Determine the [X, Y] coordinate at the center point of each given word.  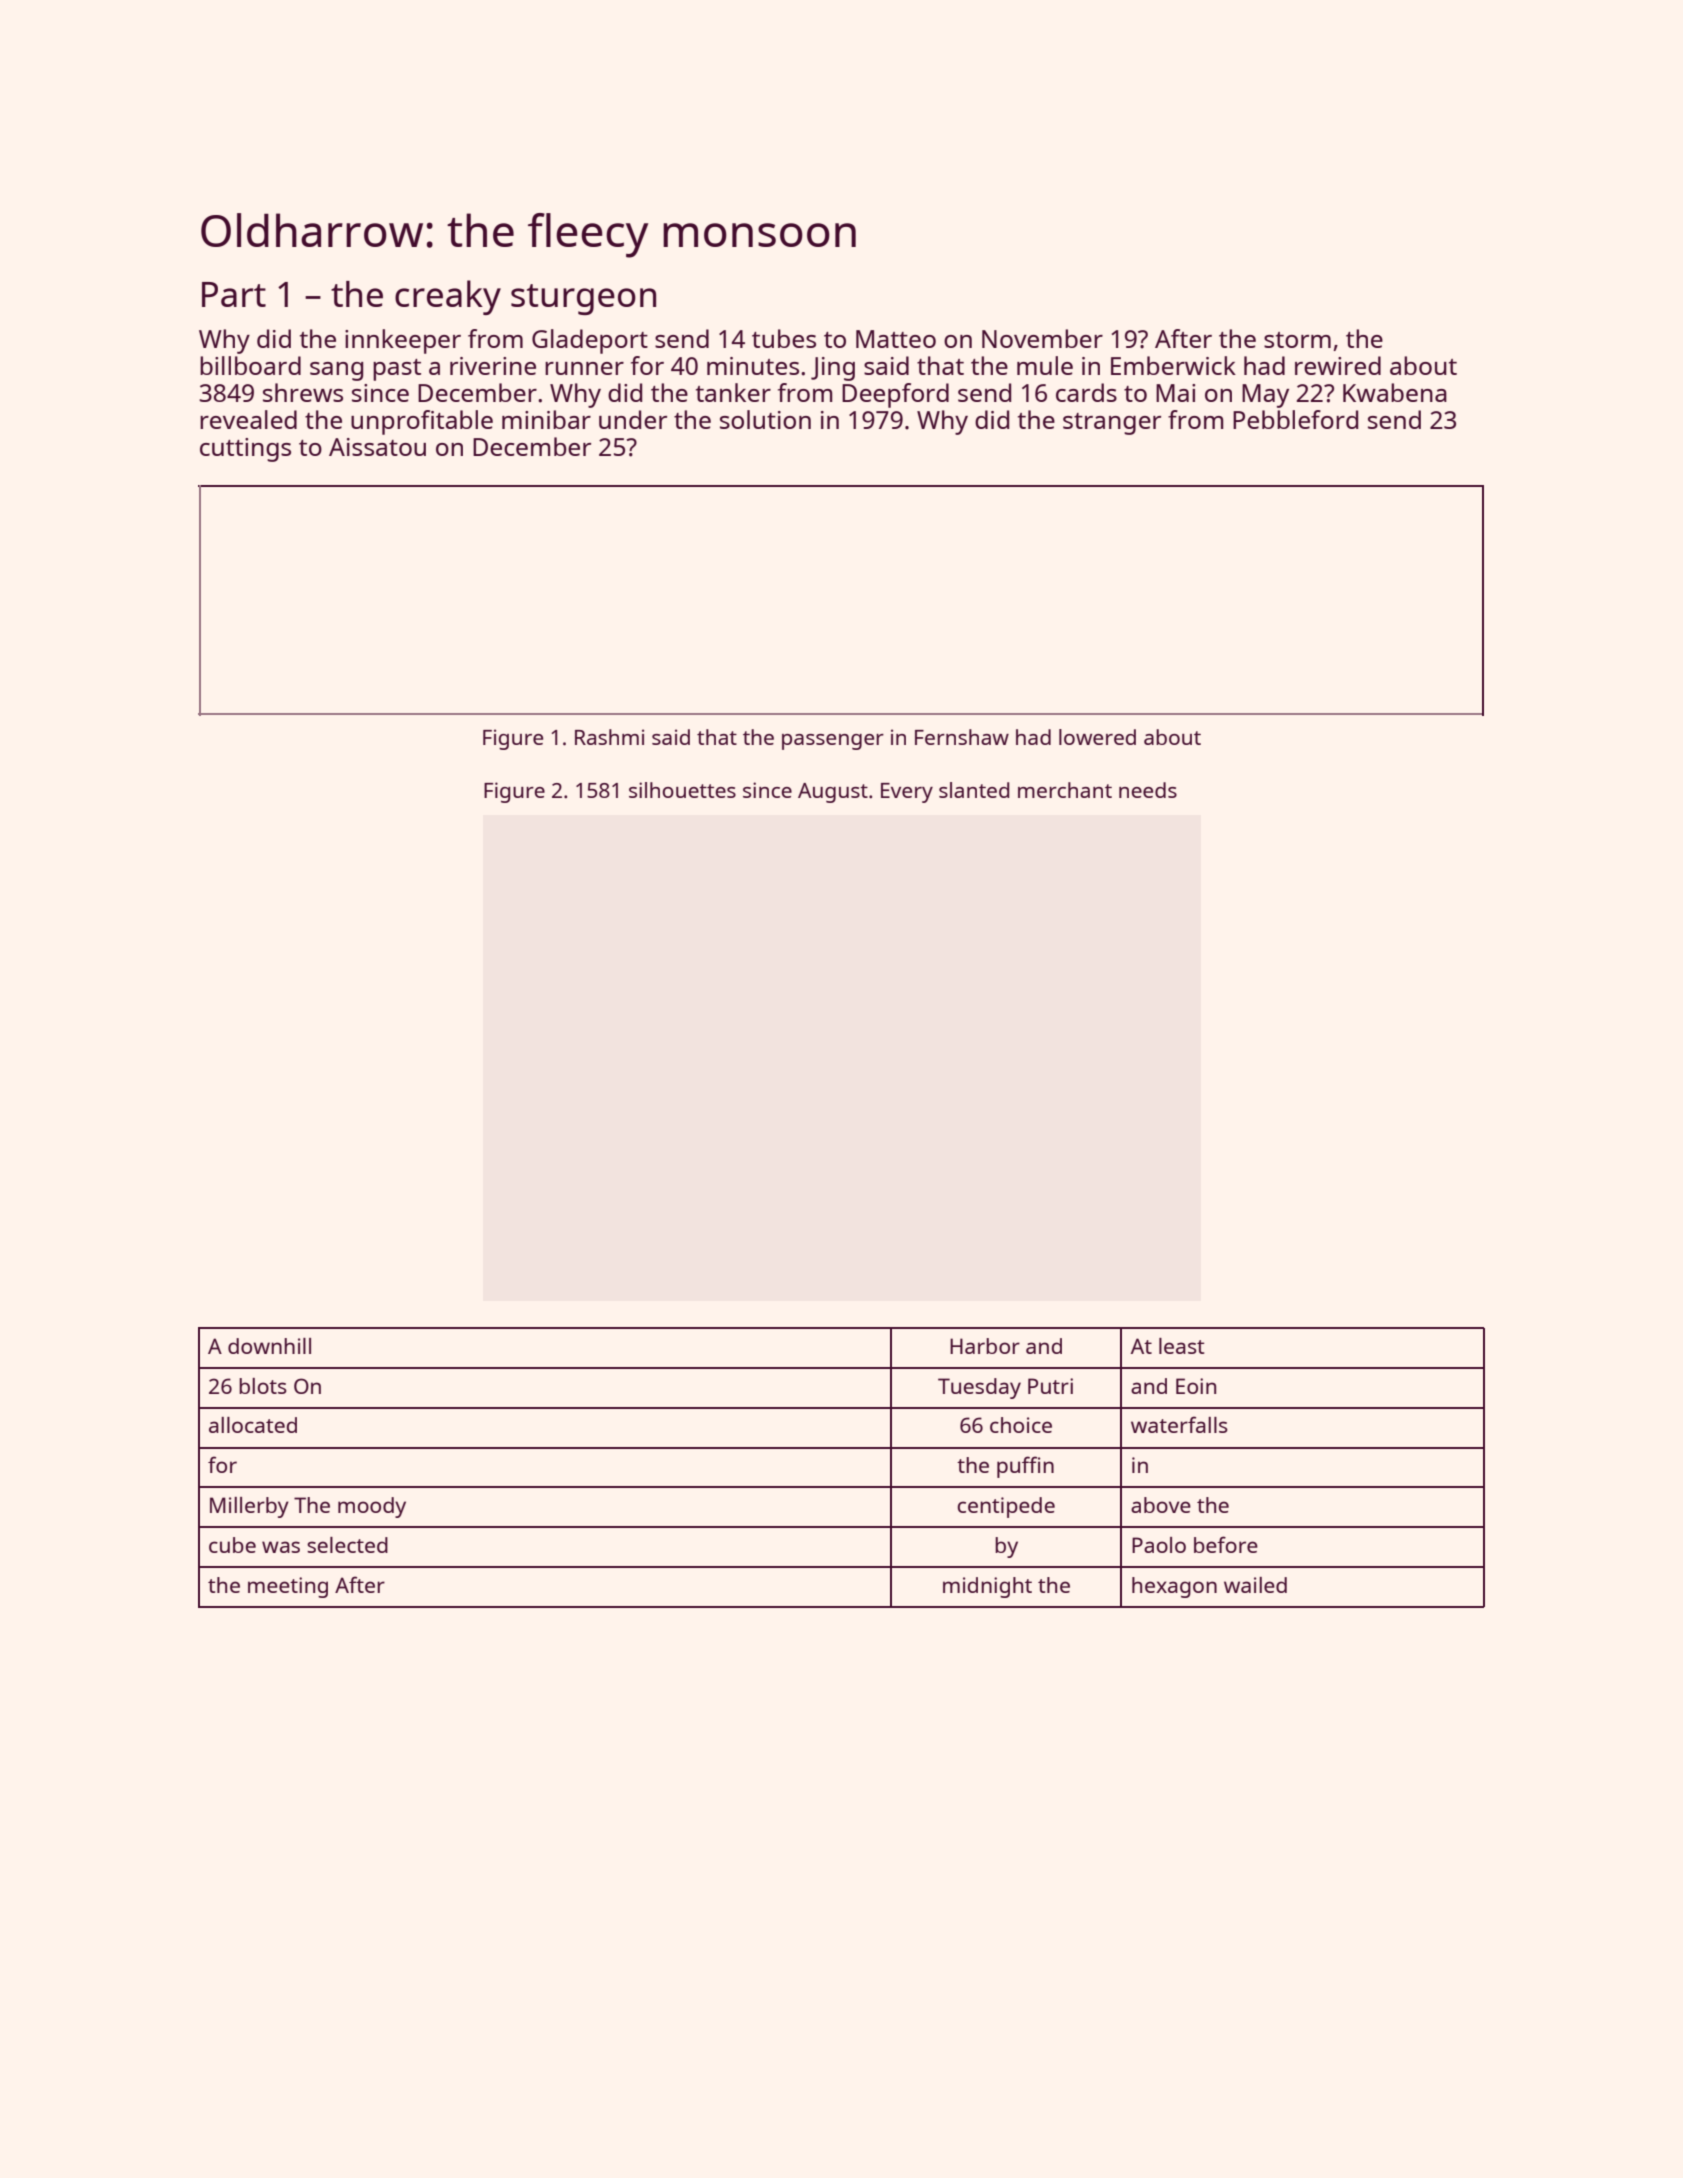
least [1181, 1346]
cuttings [245, 450]
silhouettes [682, 790]
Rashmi [609, 737]
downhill [269, 1346]
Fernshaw [962, 737]
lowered [1097, 737]
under [633, 419]
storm [1297, 340]
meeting [288, 1587]
